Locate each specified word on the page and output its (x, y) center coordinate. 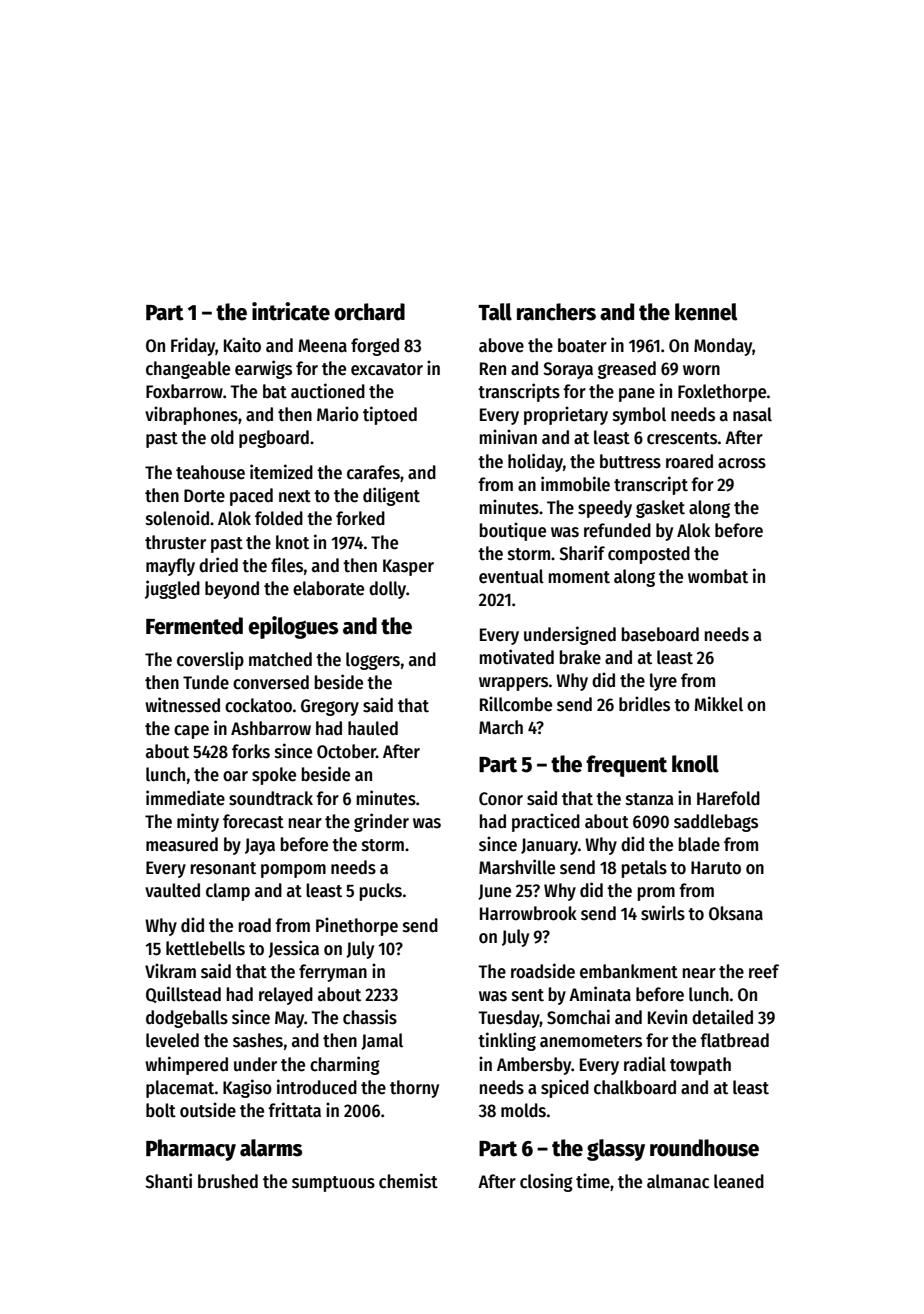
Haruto (716, 868)
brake (580, 657)
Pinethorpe (357, 926)
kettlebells (205, 948)
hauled (373, 728)
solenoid (177, 518)
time (593, 1181)
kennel (706, 312)
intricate (291, 311)
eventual (511, 576)
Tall (495, 312)
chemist (408, 1181)
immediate (185, 798)
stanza (649, 799)
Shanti (168, 1181)
